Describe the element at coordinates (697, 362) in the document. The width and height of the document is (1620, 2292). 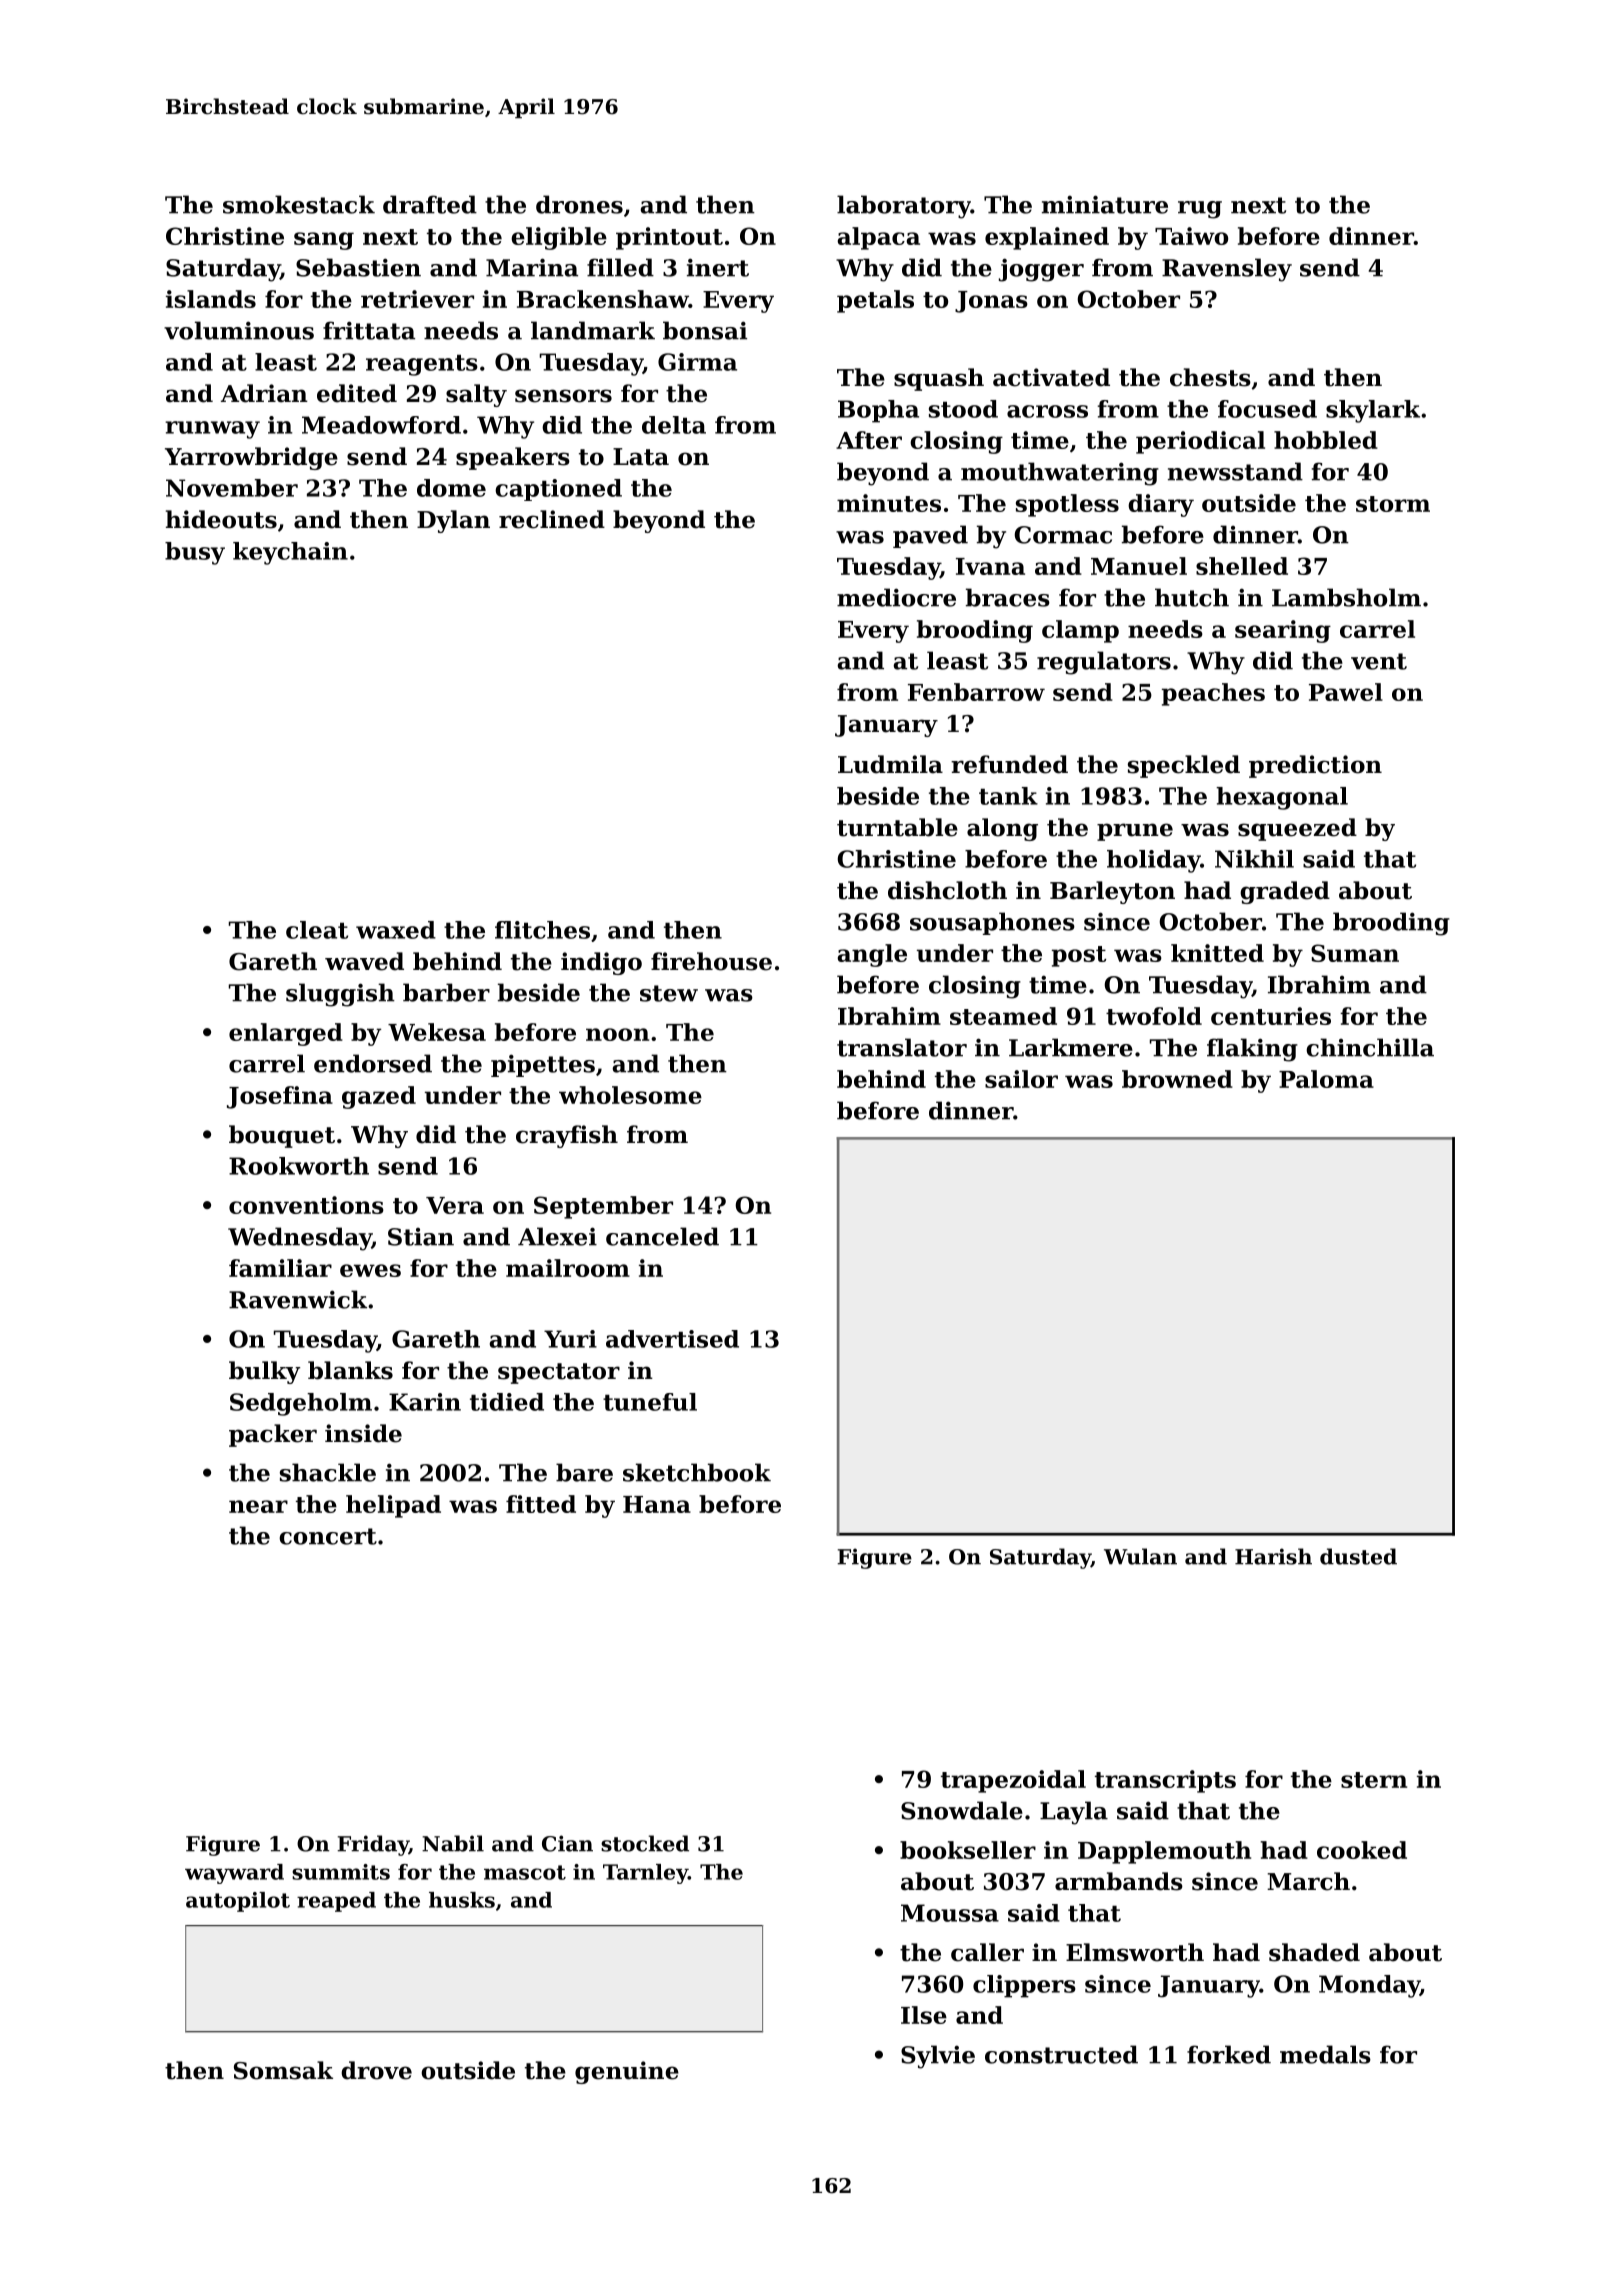
I see `Girma` at that location.
